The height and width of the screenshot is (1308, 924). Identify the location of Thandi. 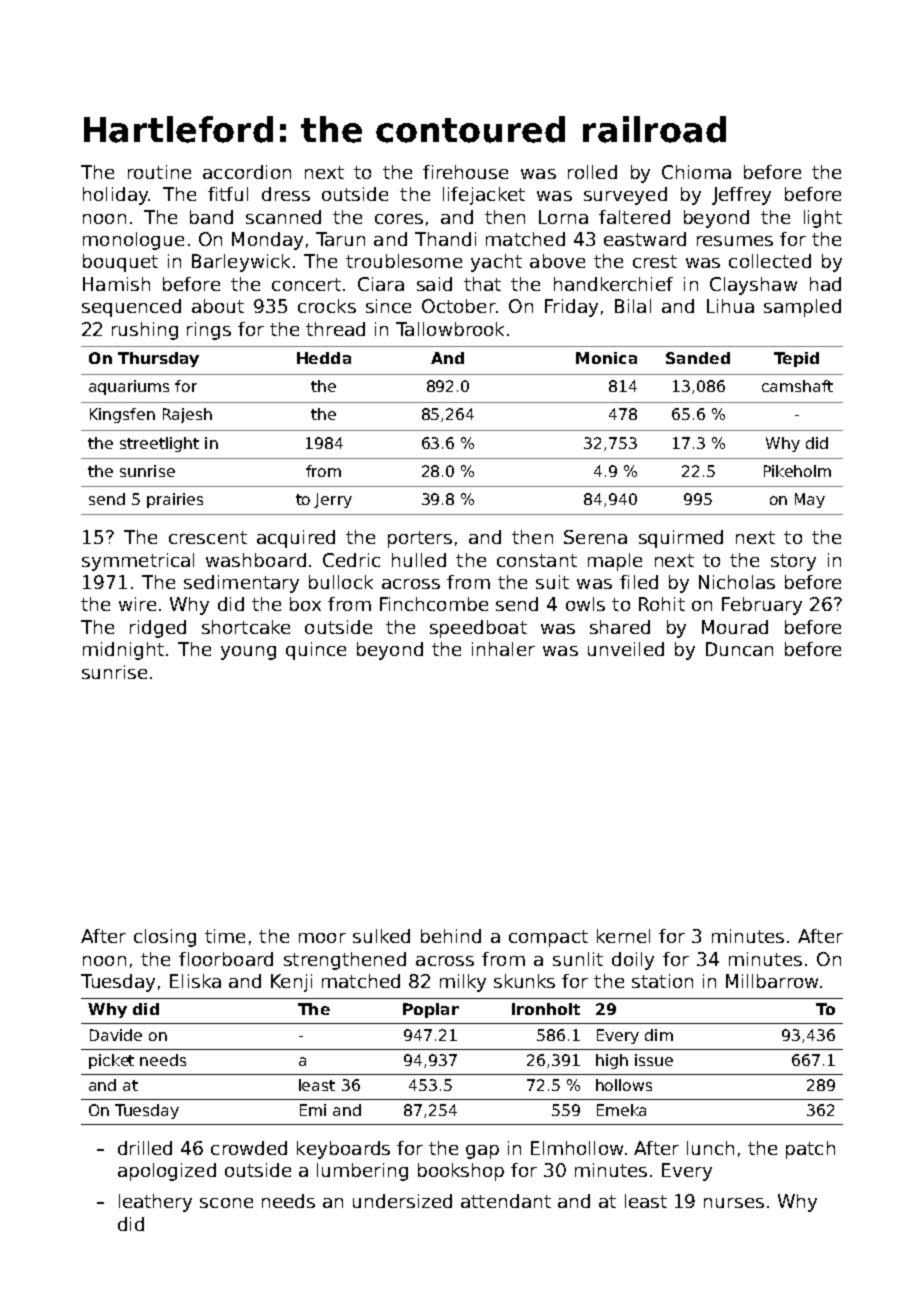
(445, 239).
